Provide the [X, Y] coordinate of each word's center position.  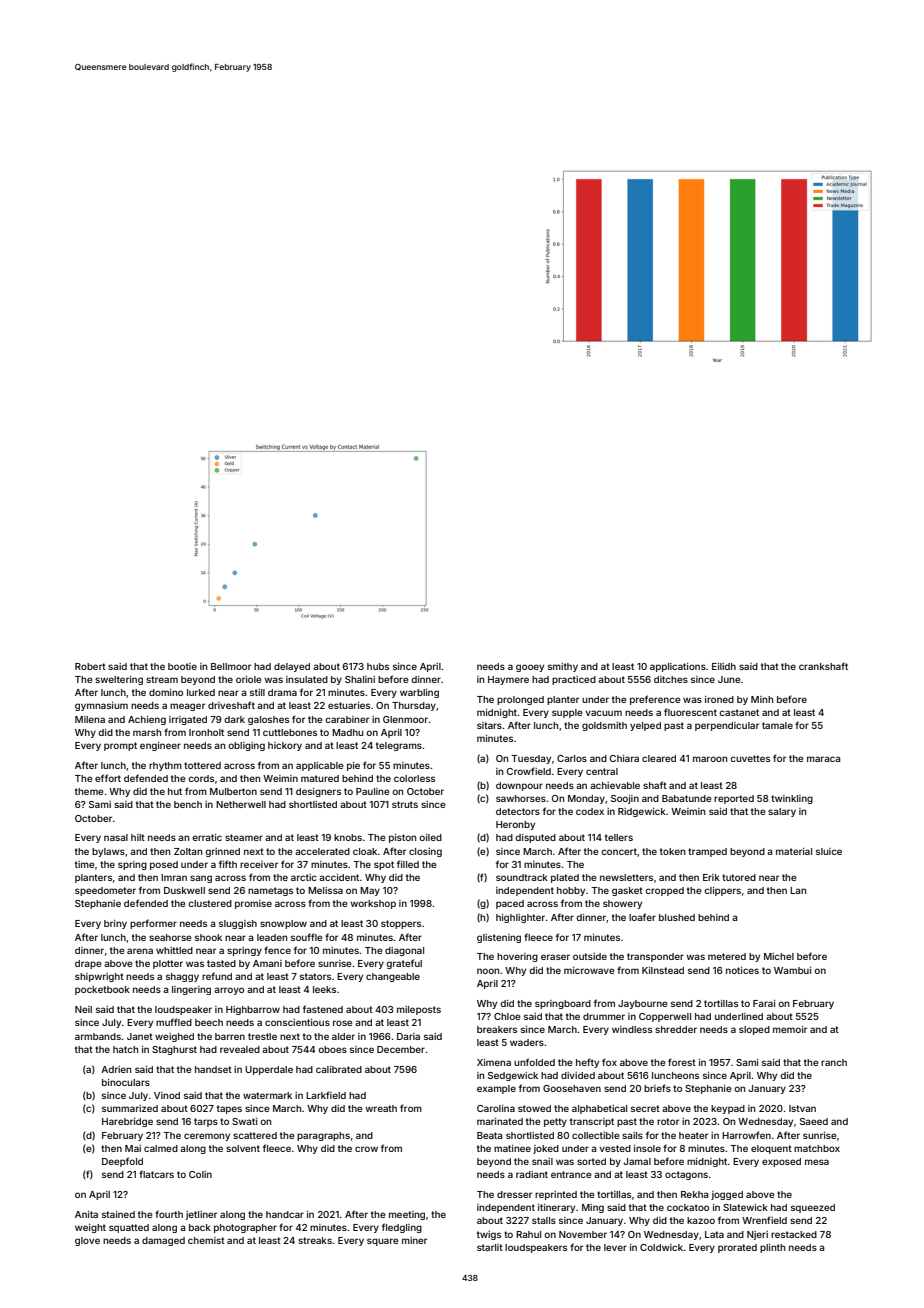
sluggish [238, 924]
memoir [790, 1029]
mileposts [419, 1010]
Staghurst [174, 1050]
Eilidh [724, 666]
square [383, 1242]
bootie [182, 666]
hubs [378, 666]
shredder [676, 1029]
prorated [737, 1248]
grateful [404, 964]
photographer [245, 1228]
